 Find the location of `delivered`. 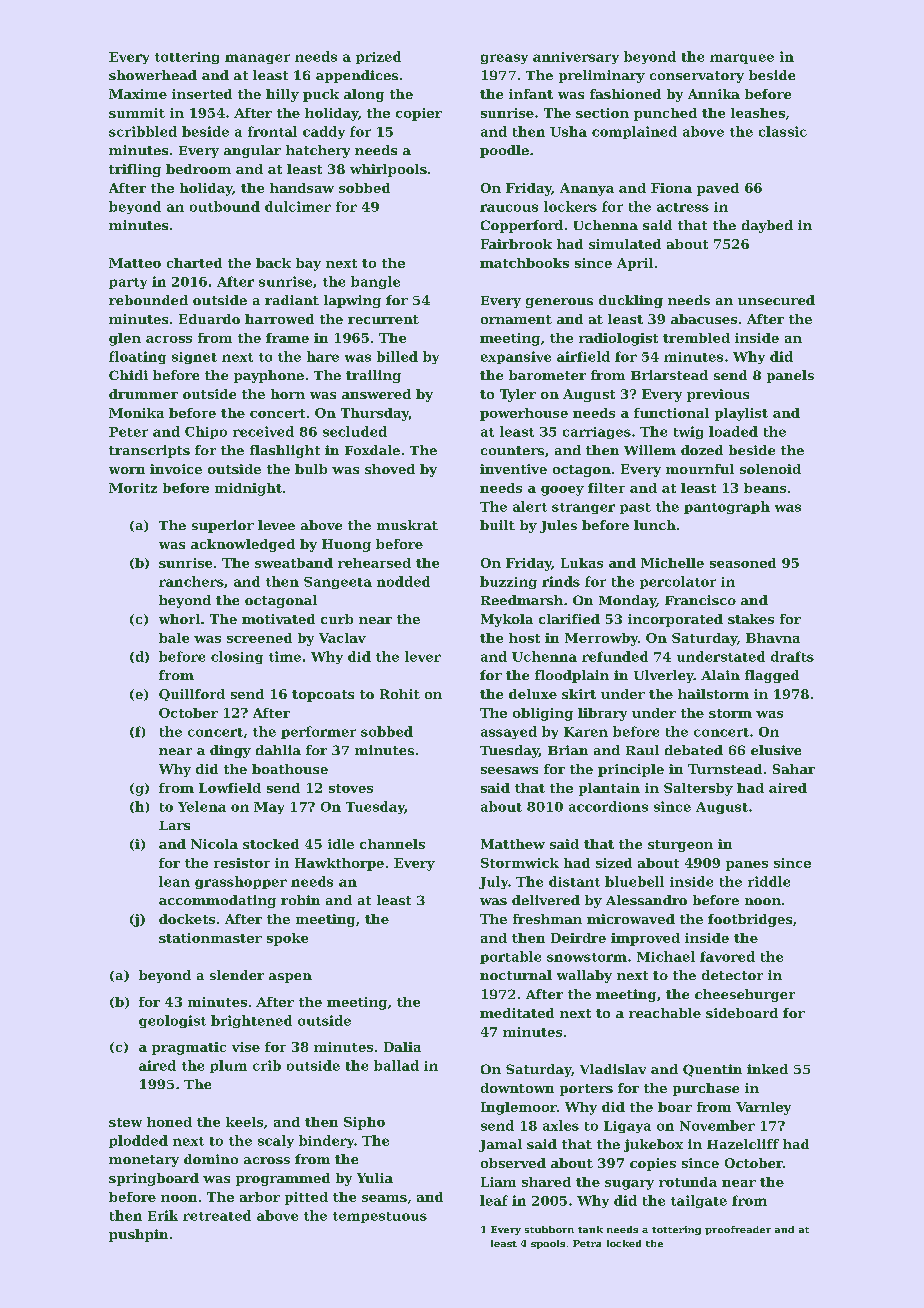

delivered is located at coordinates (546, 900).
